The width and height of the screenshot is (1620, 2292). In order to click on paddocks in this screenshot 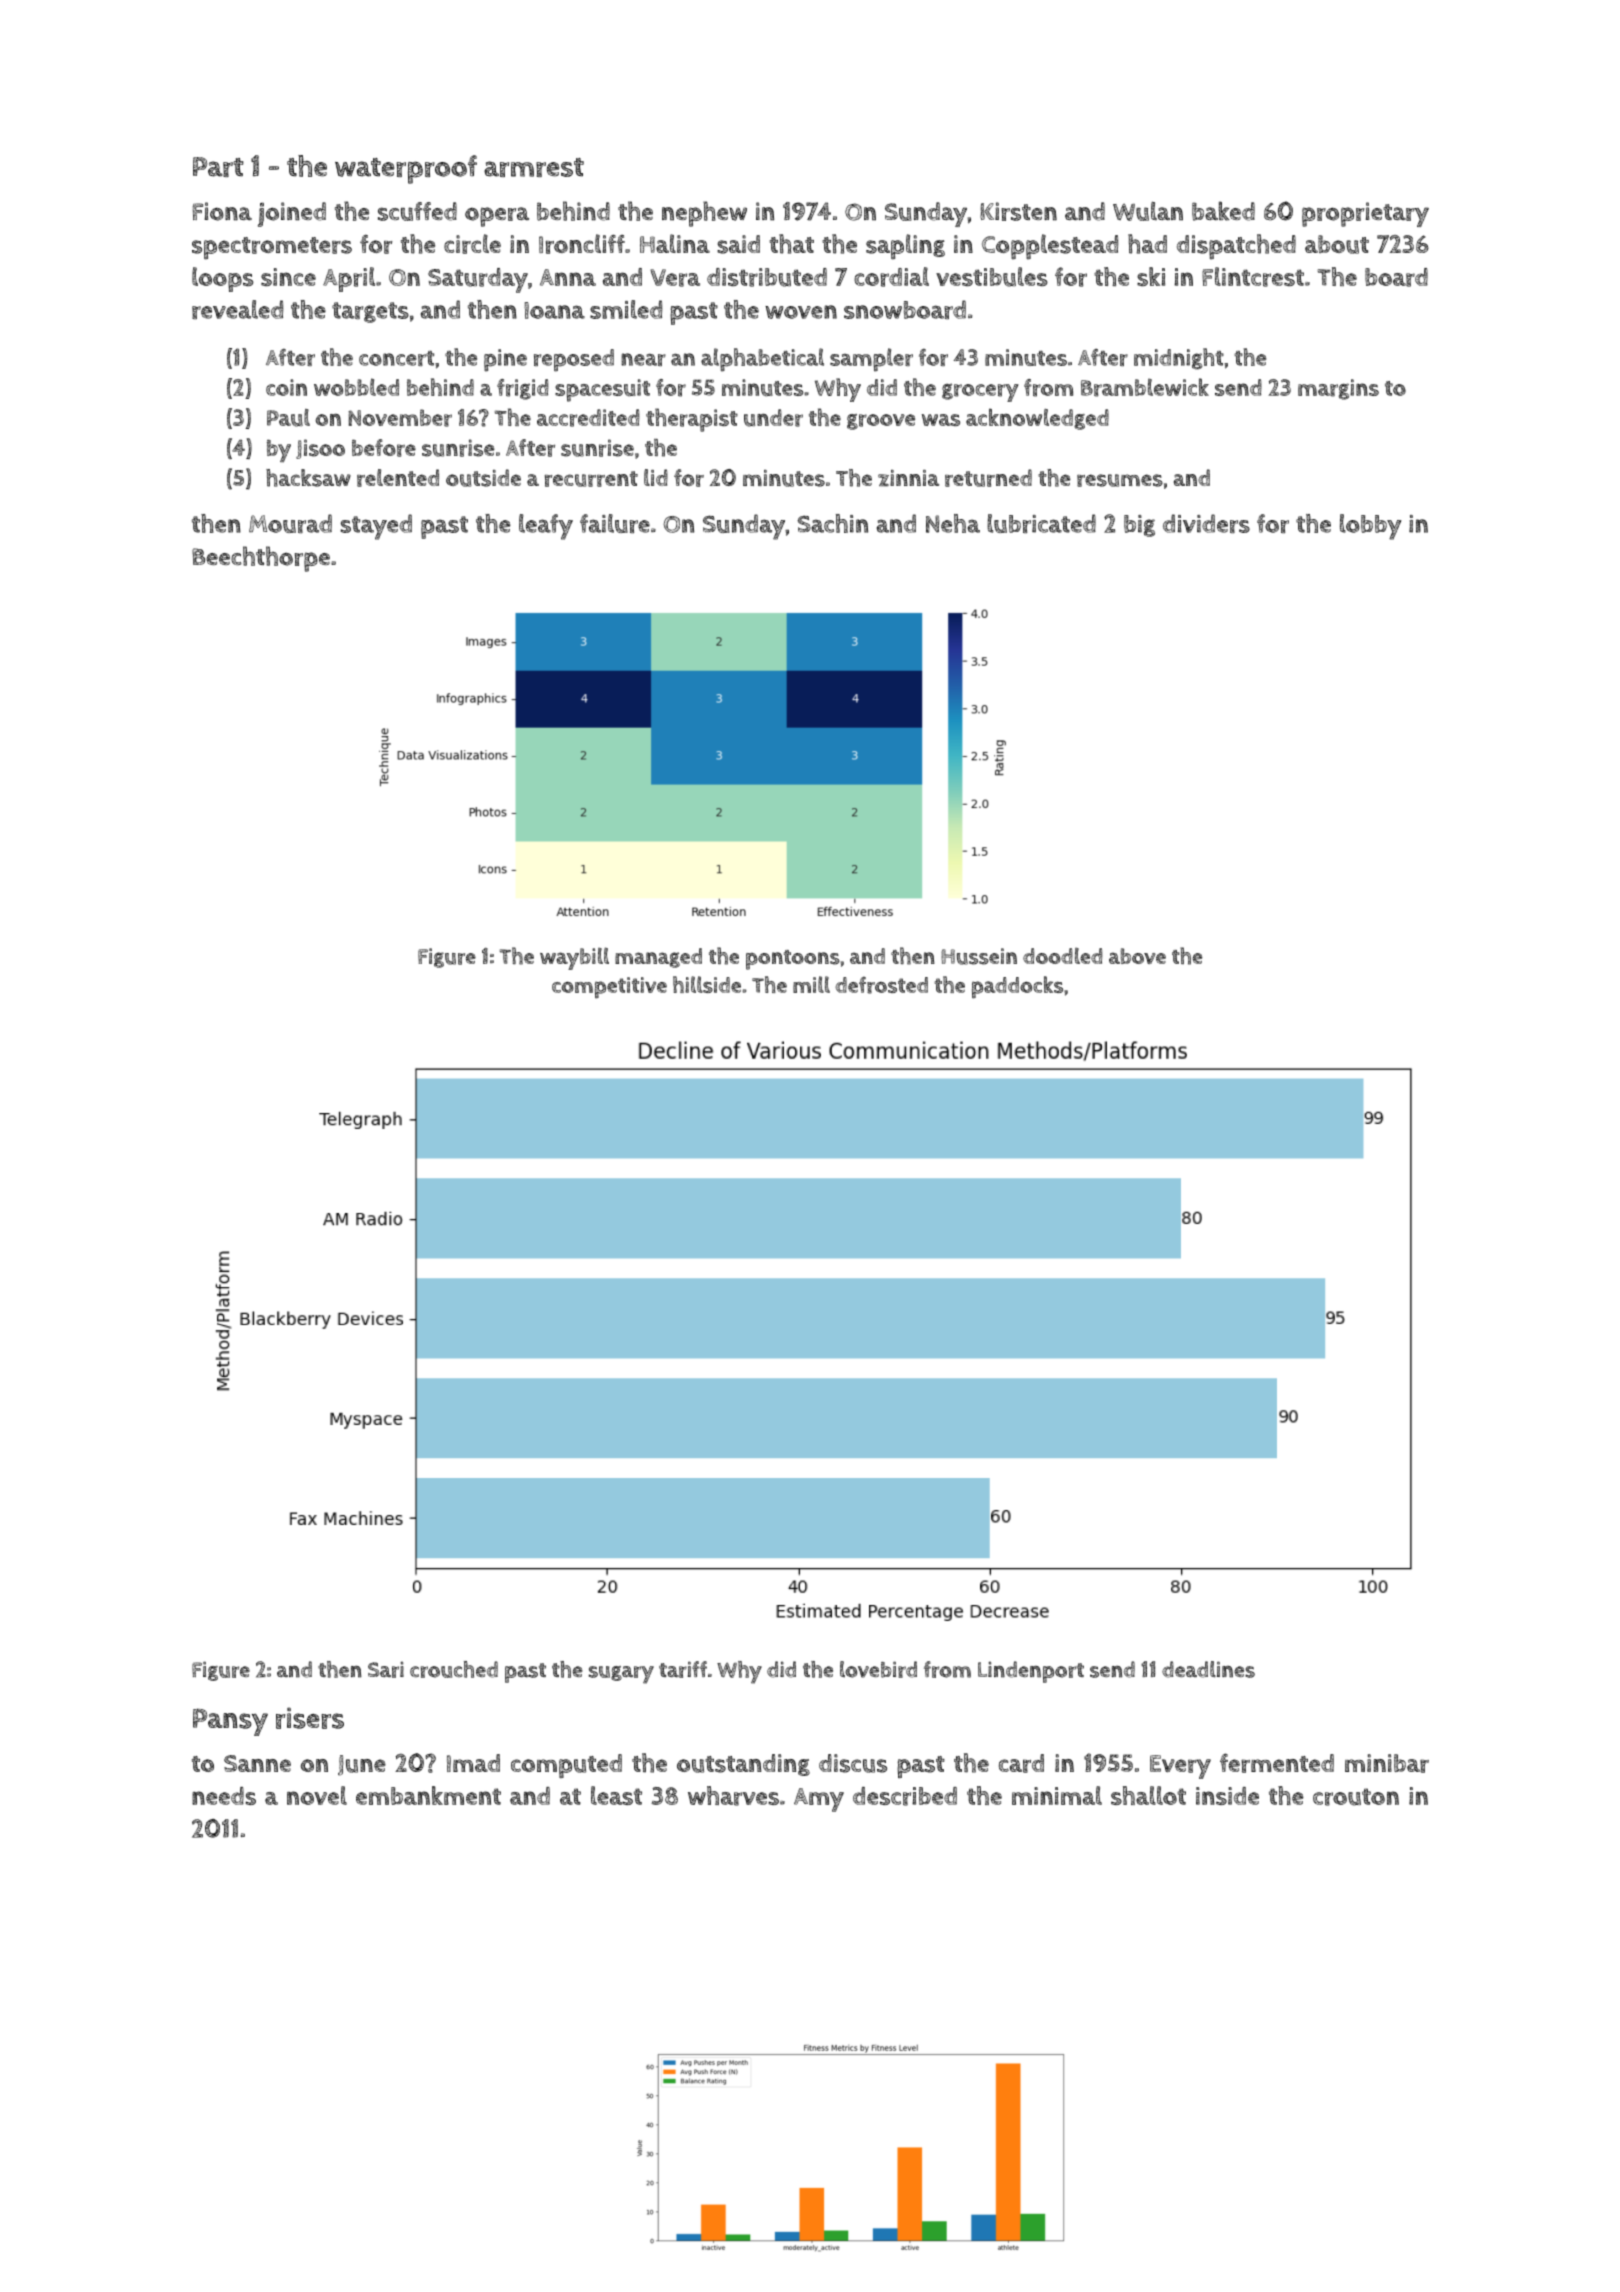, I will do `click(1017, 987)`.
